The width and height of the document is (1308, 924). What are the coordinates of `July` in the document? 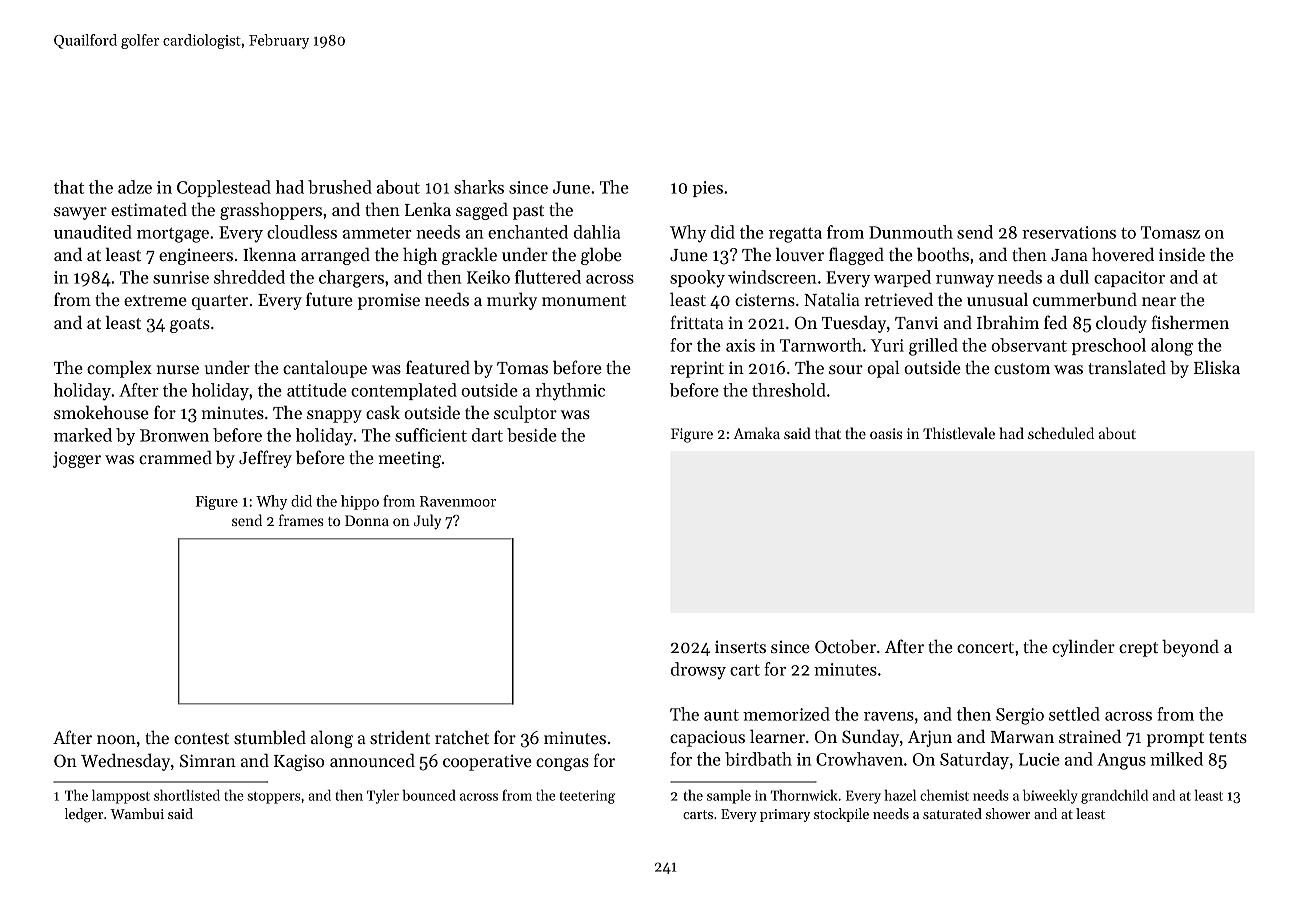 It's located at (427, 521).
